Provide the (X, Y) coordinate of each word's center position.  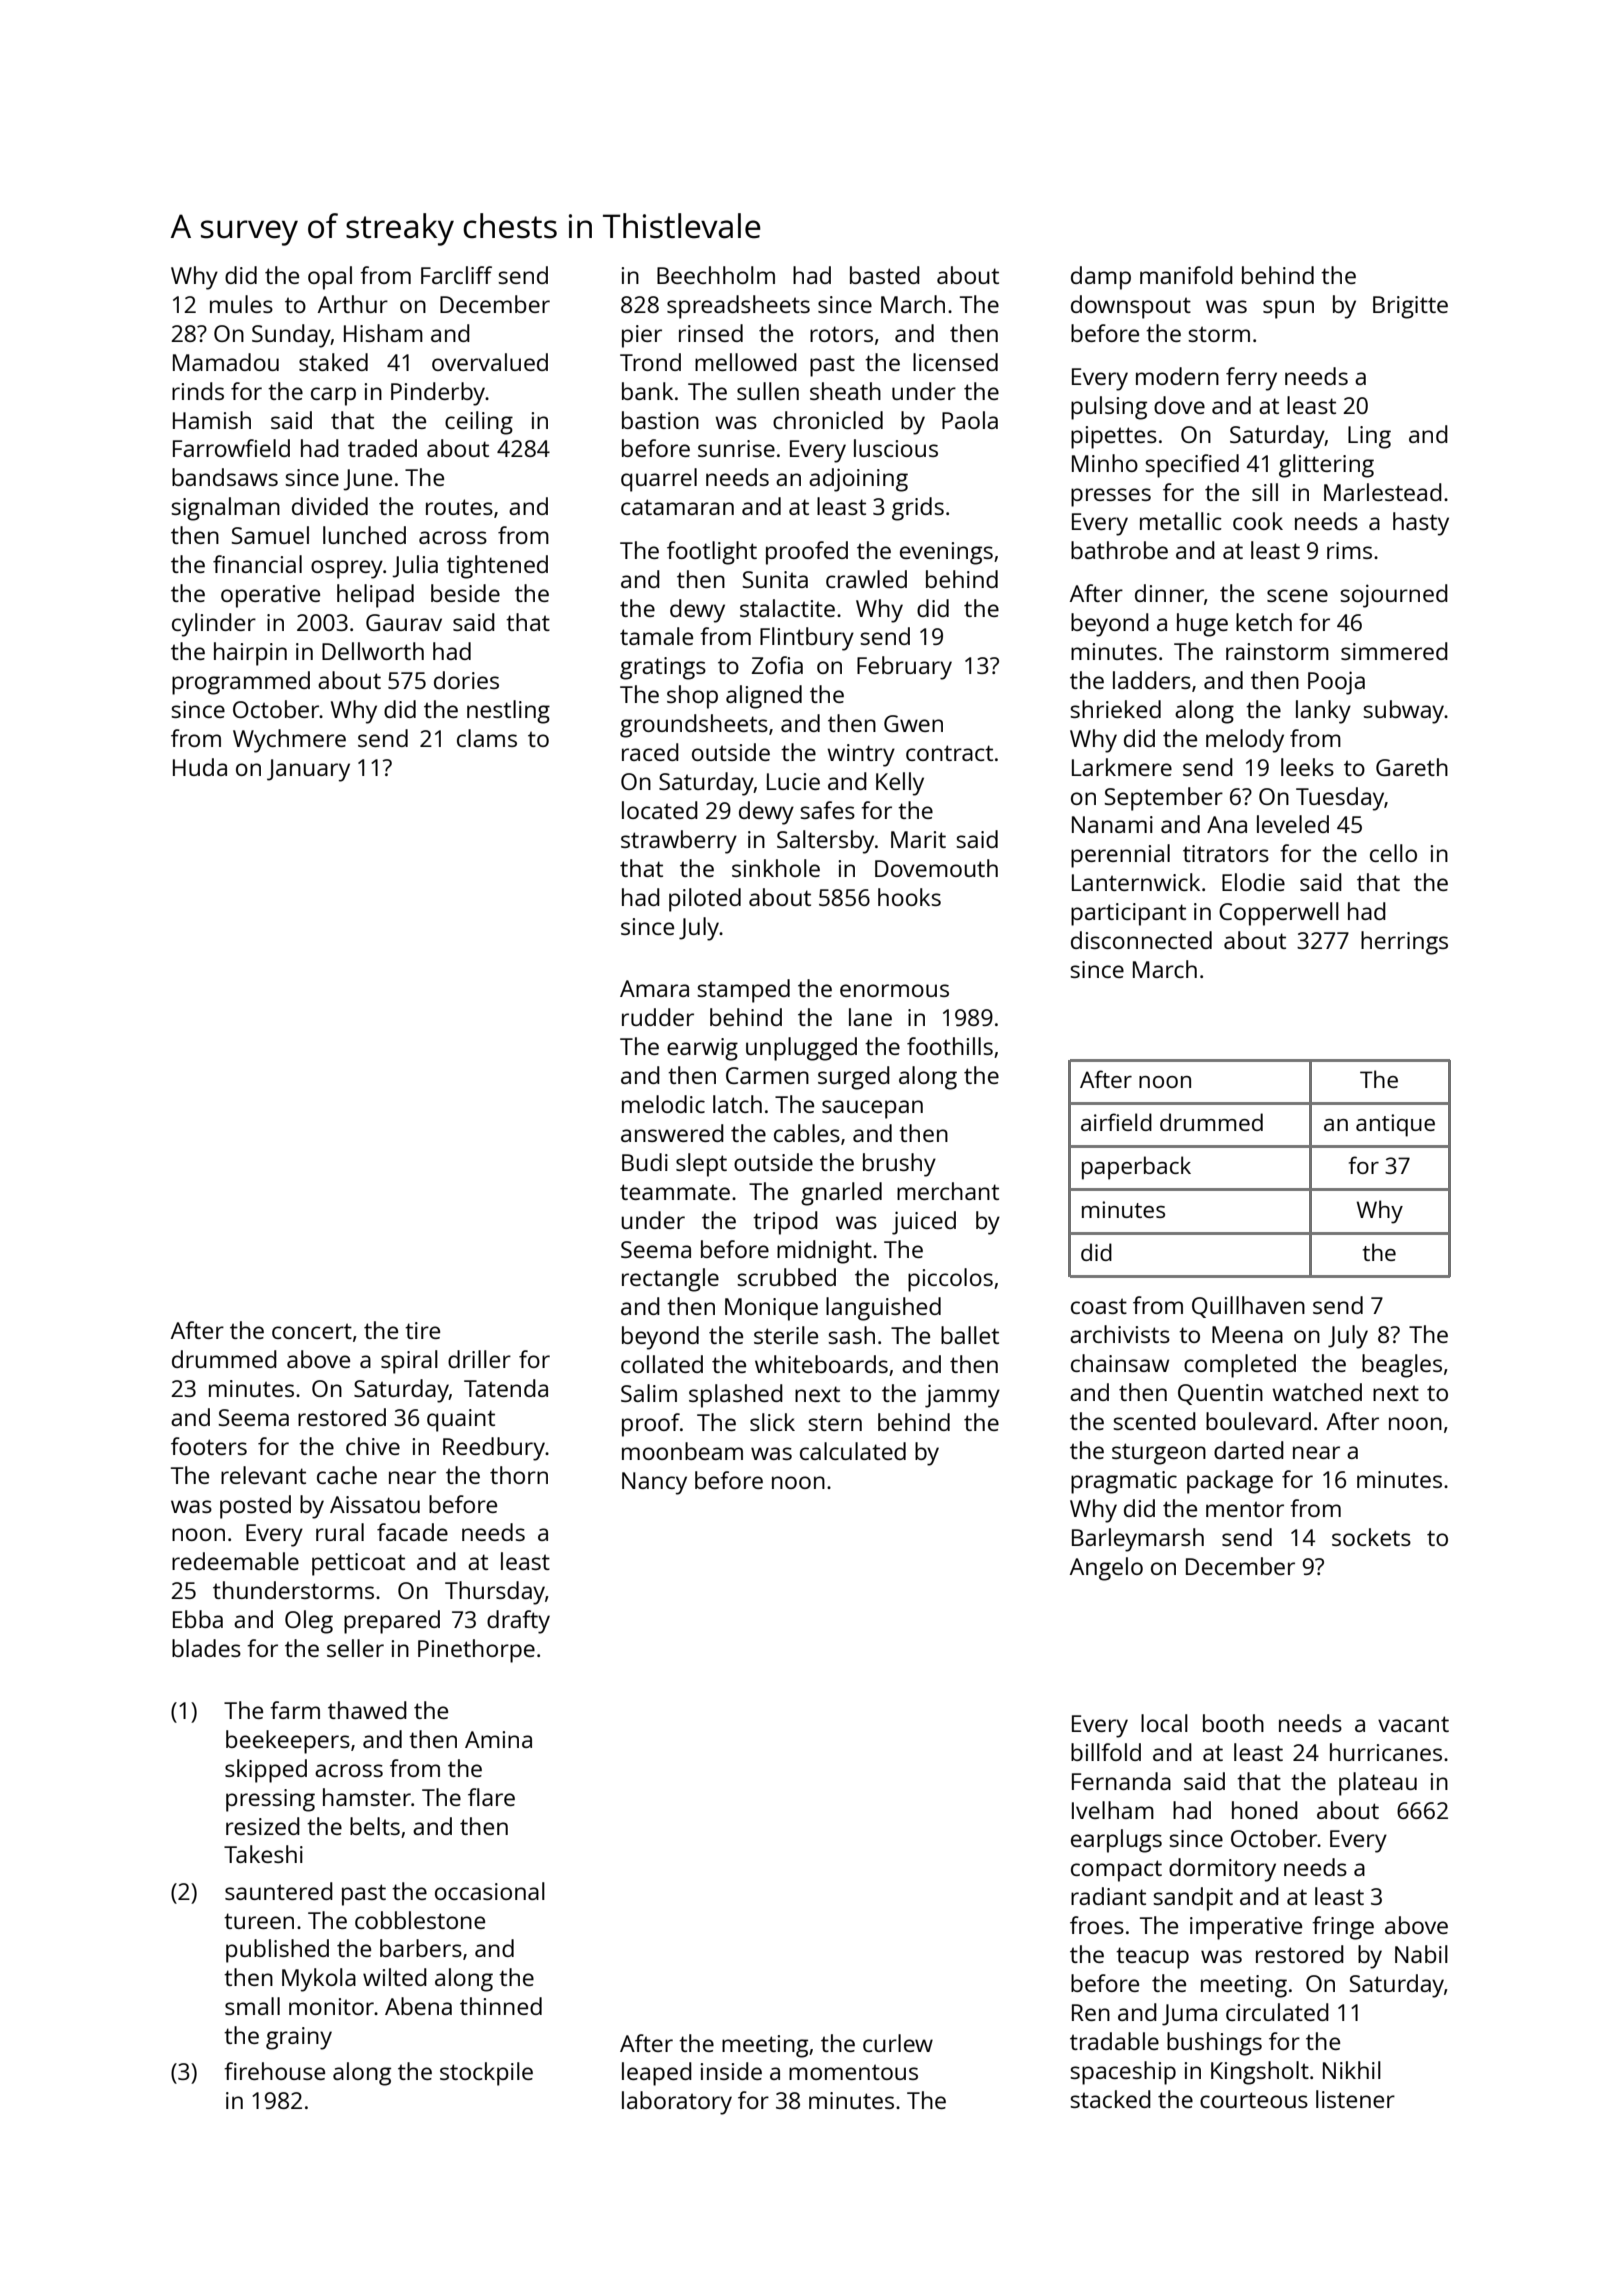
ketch (1264, 622)
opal (330, 278)
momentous (853, 2072)
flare (491, 1797)
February (904, 668)
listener (1355, 2099)
